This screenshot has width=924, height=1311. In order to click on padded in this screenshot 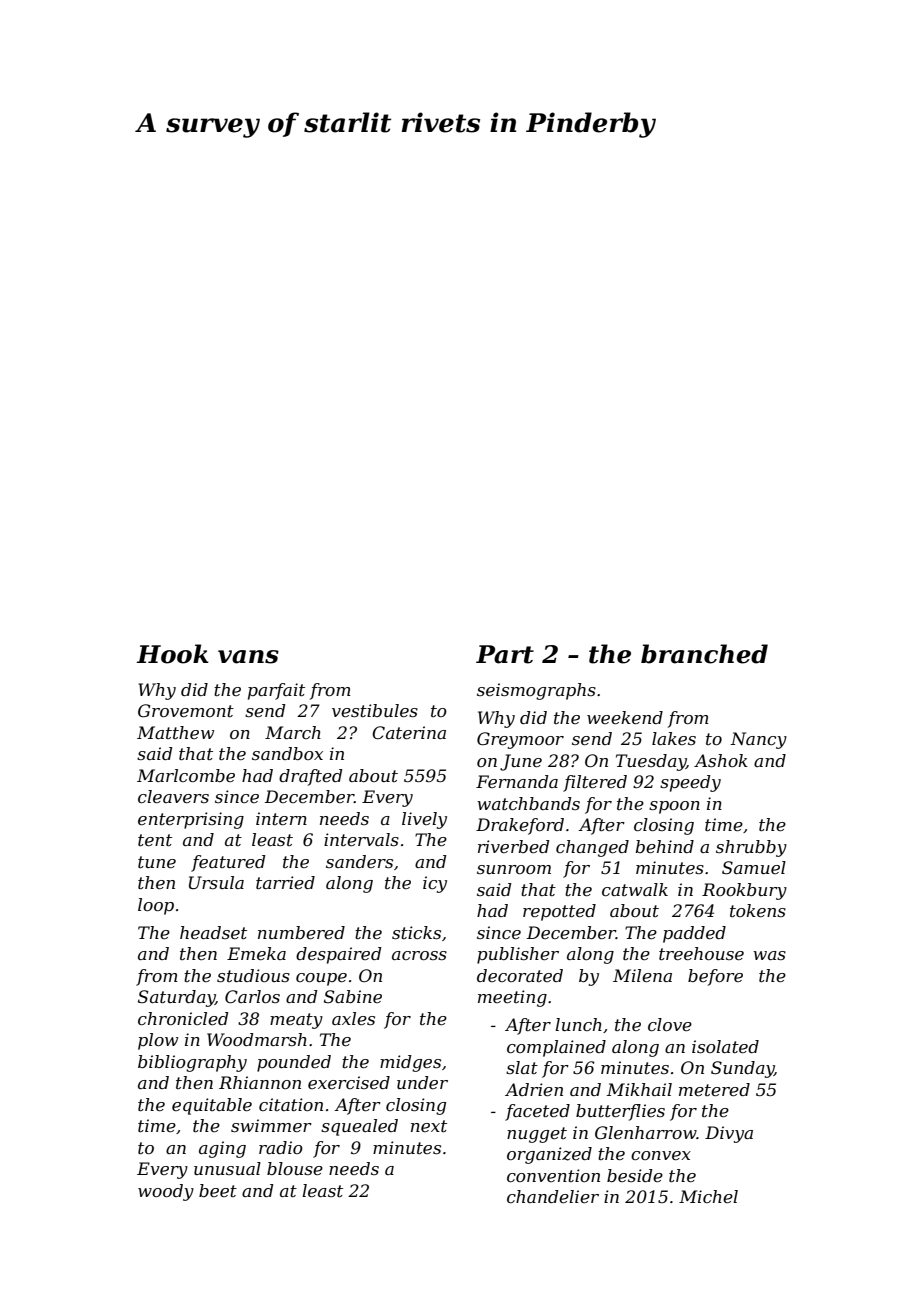, I will do `click(694, 934)`.
